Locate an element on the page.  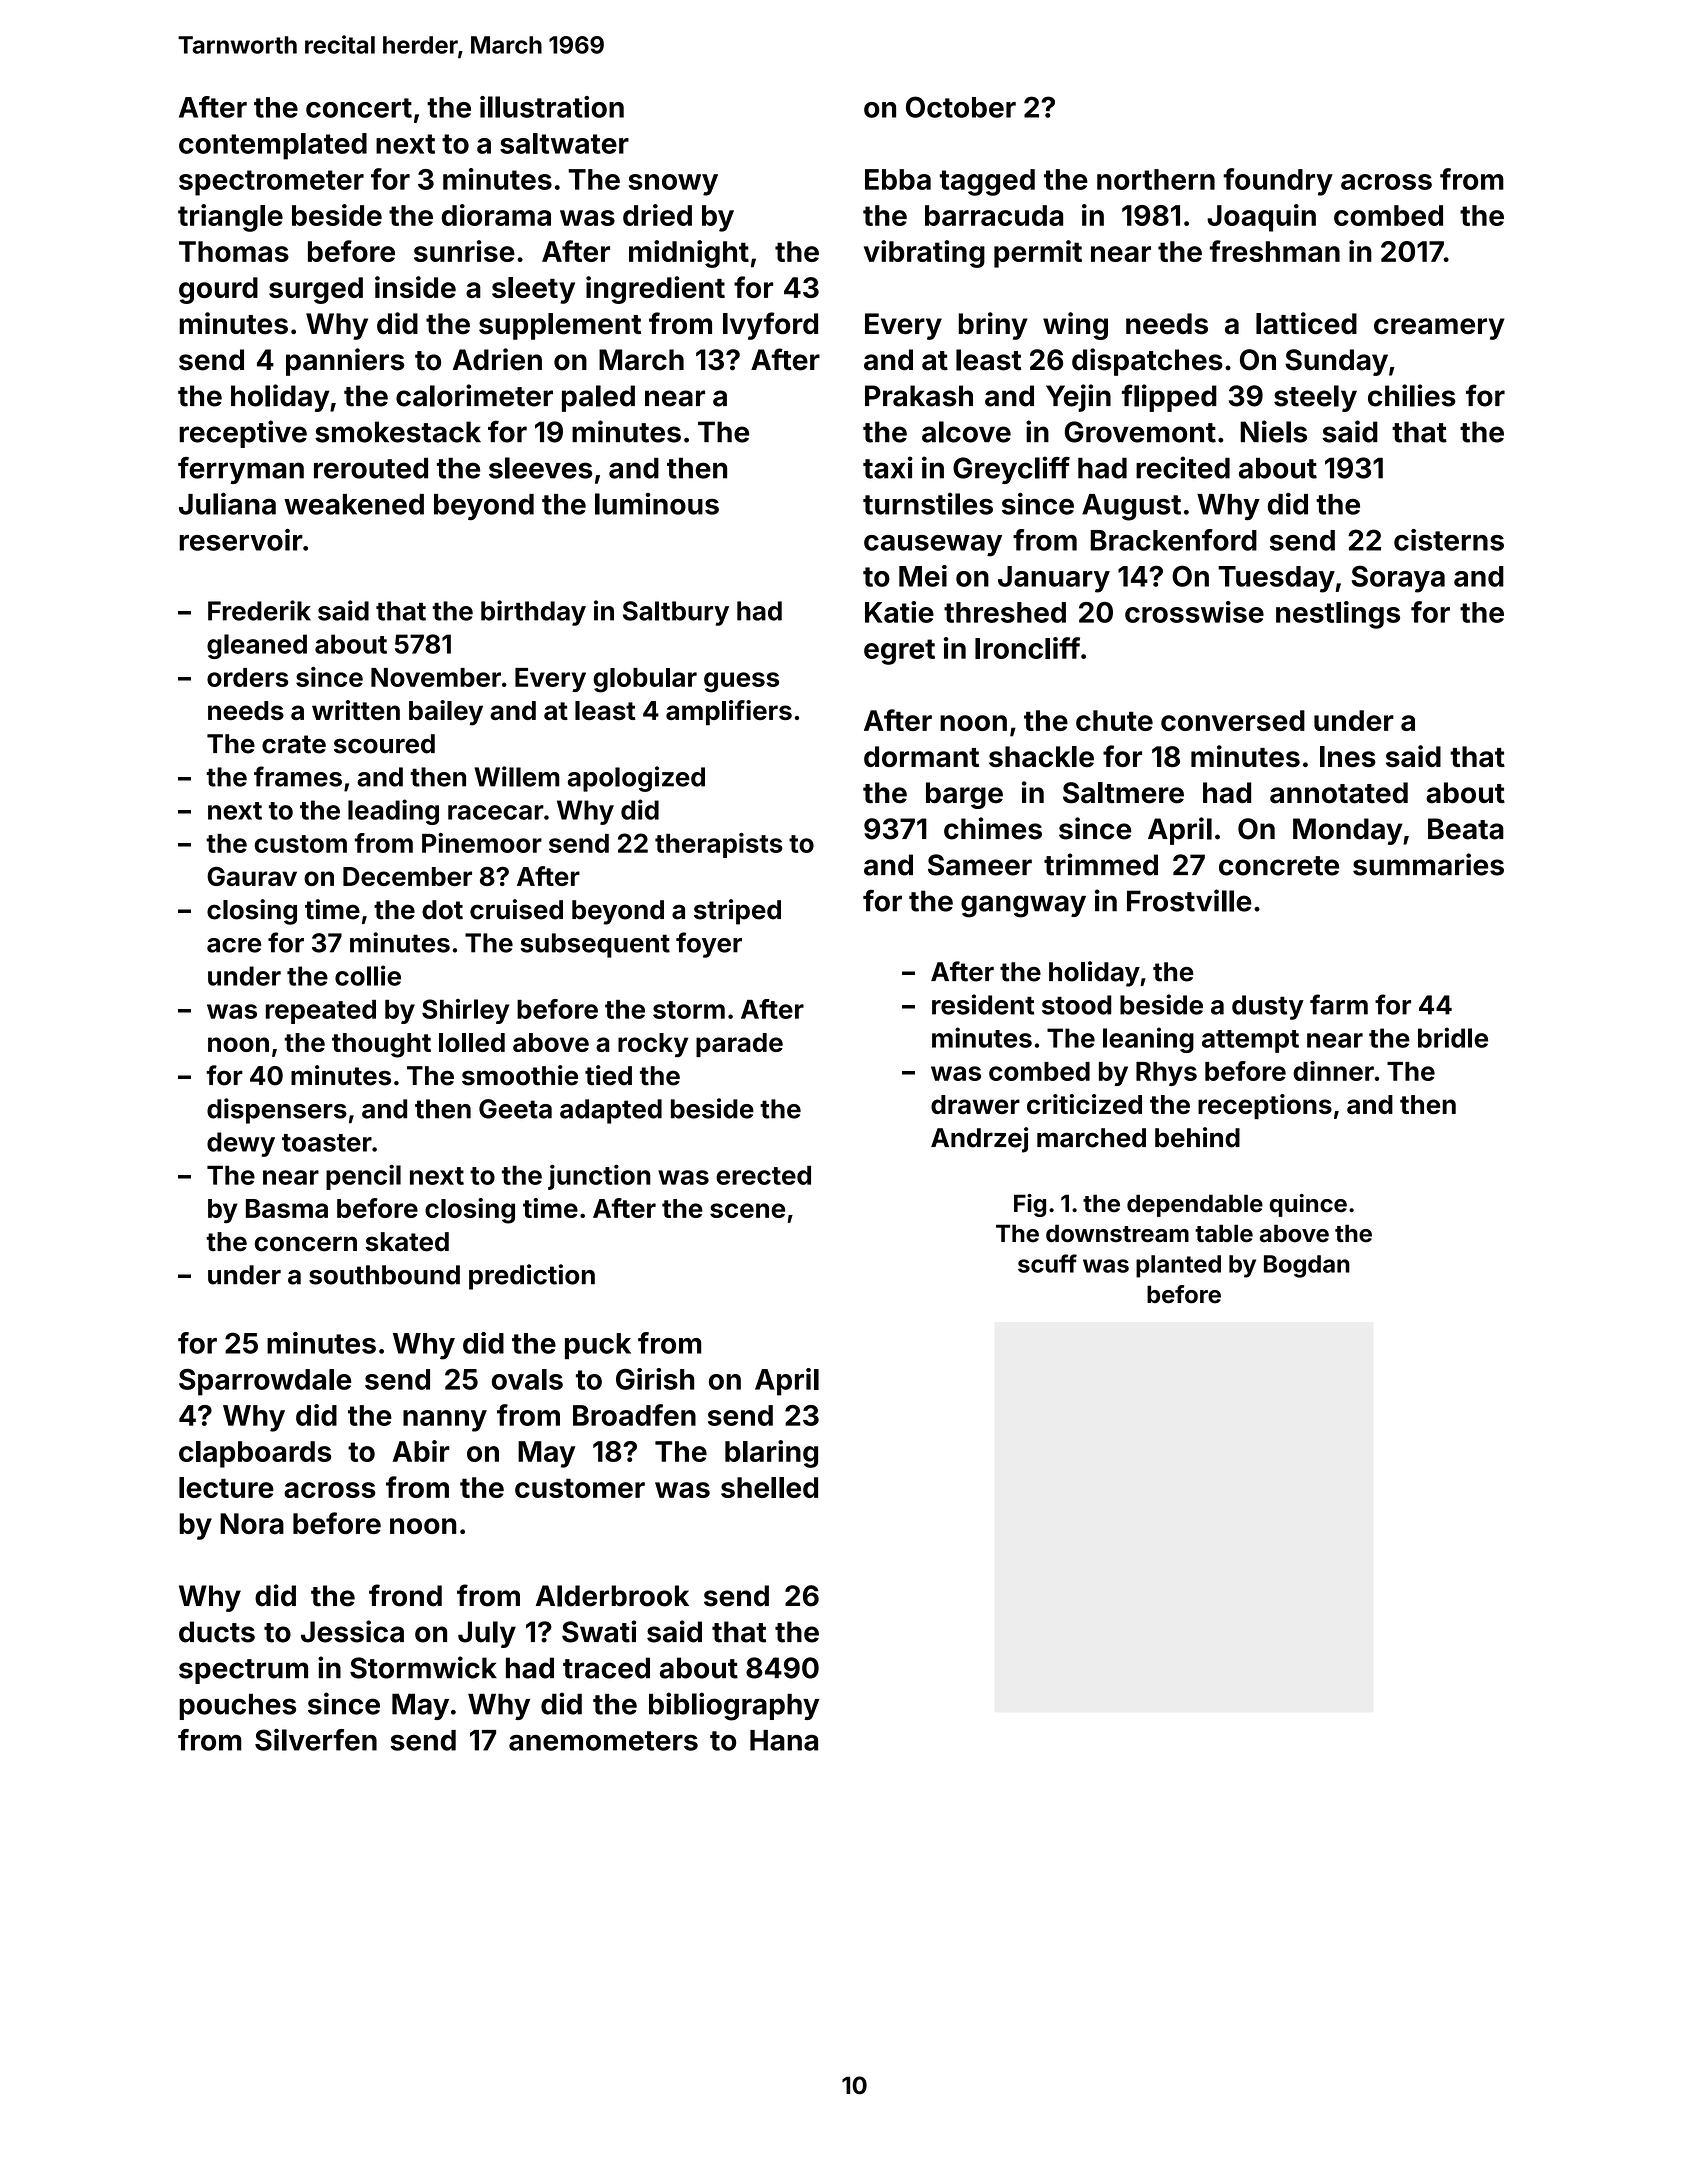
Greycliff is located at coordinates (1011, 470).
